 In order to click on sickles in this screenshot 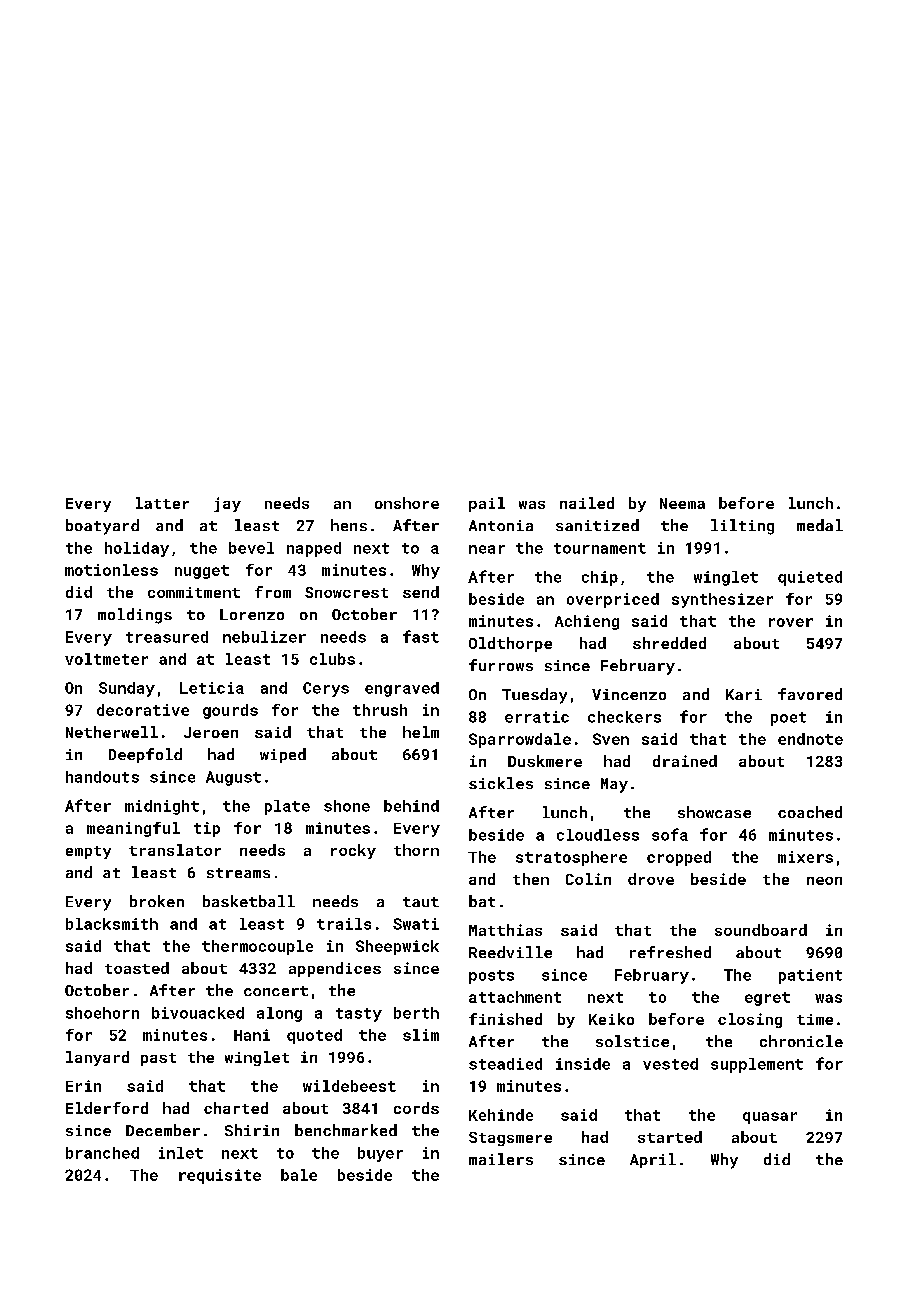, I will do `click(501, 783)`.
